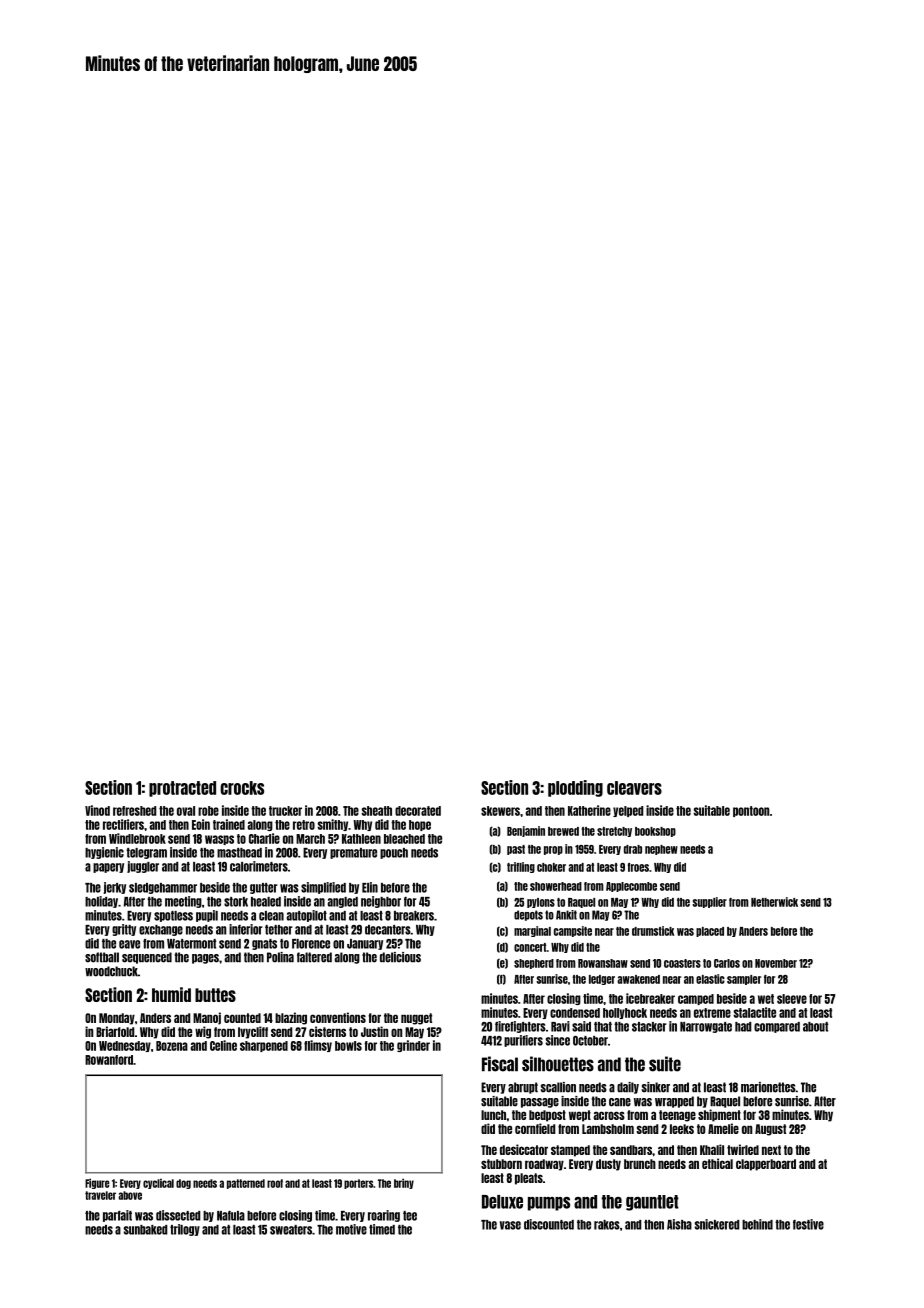  What do you see at coordinates (524, 1149) in the screenshot?
I see `desiccator` at bounding box center [524, 1149].
